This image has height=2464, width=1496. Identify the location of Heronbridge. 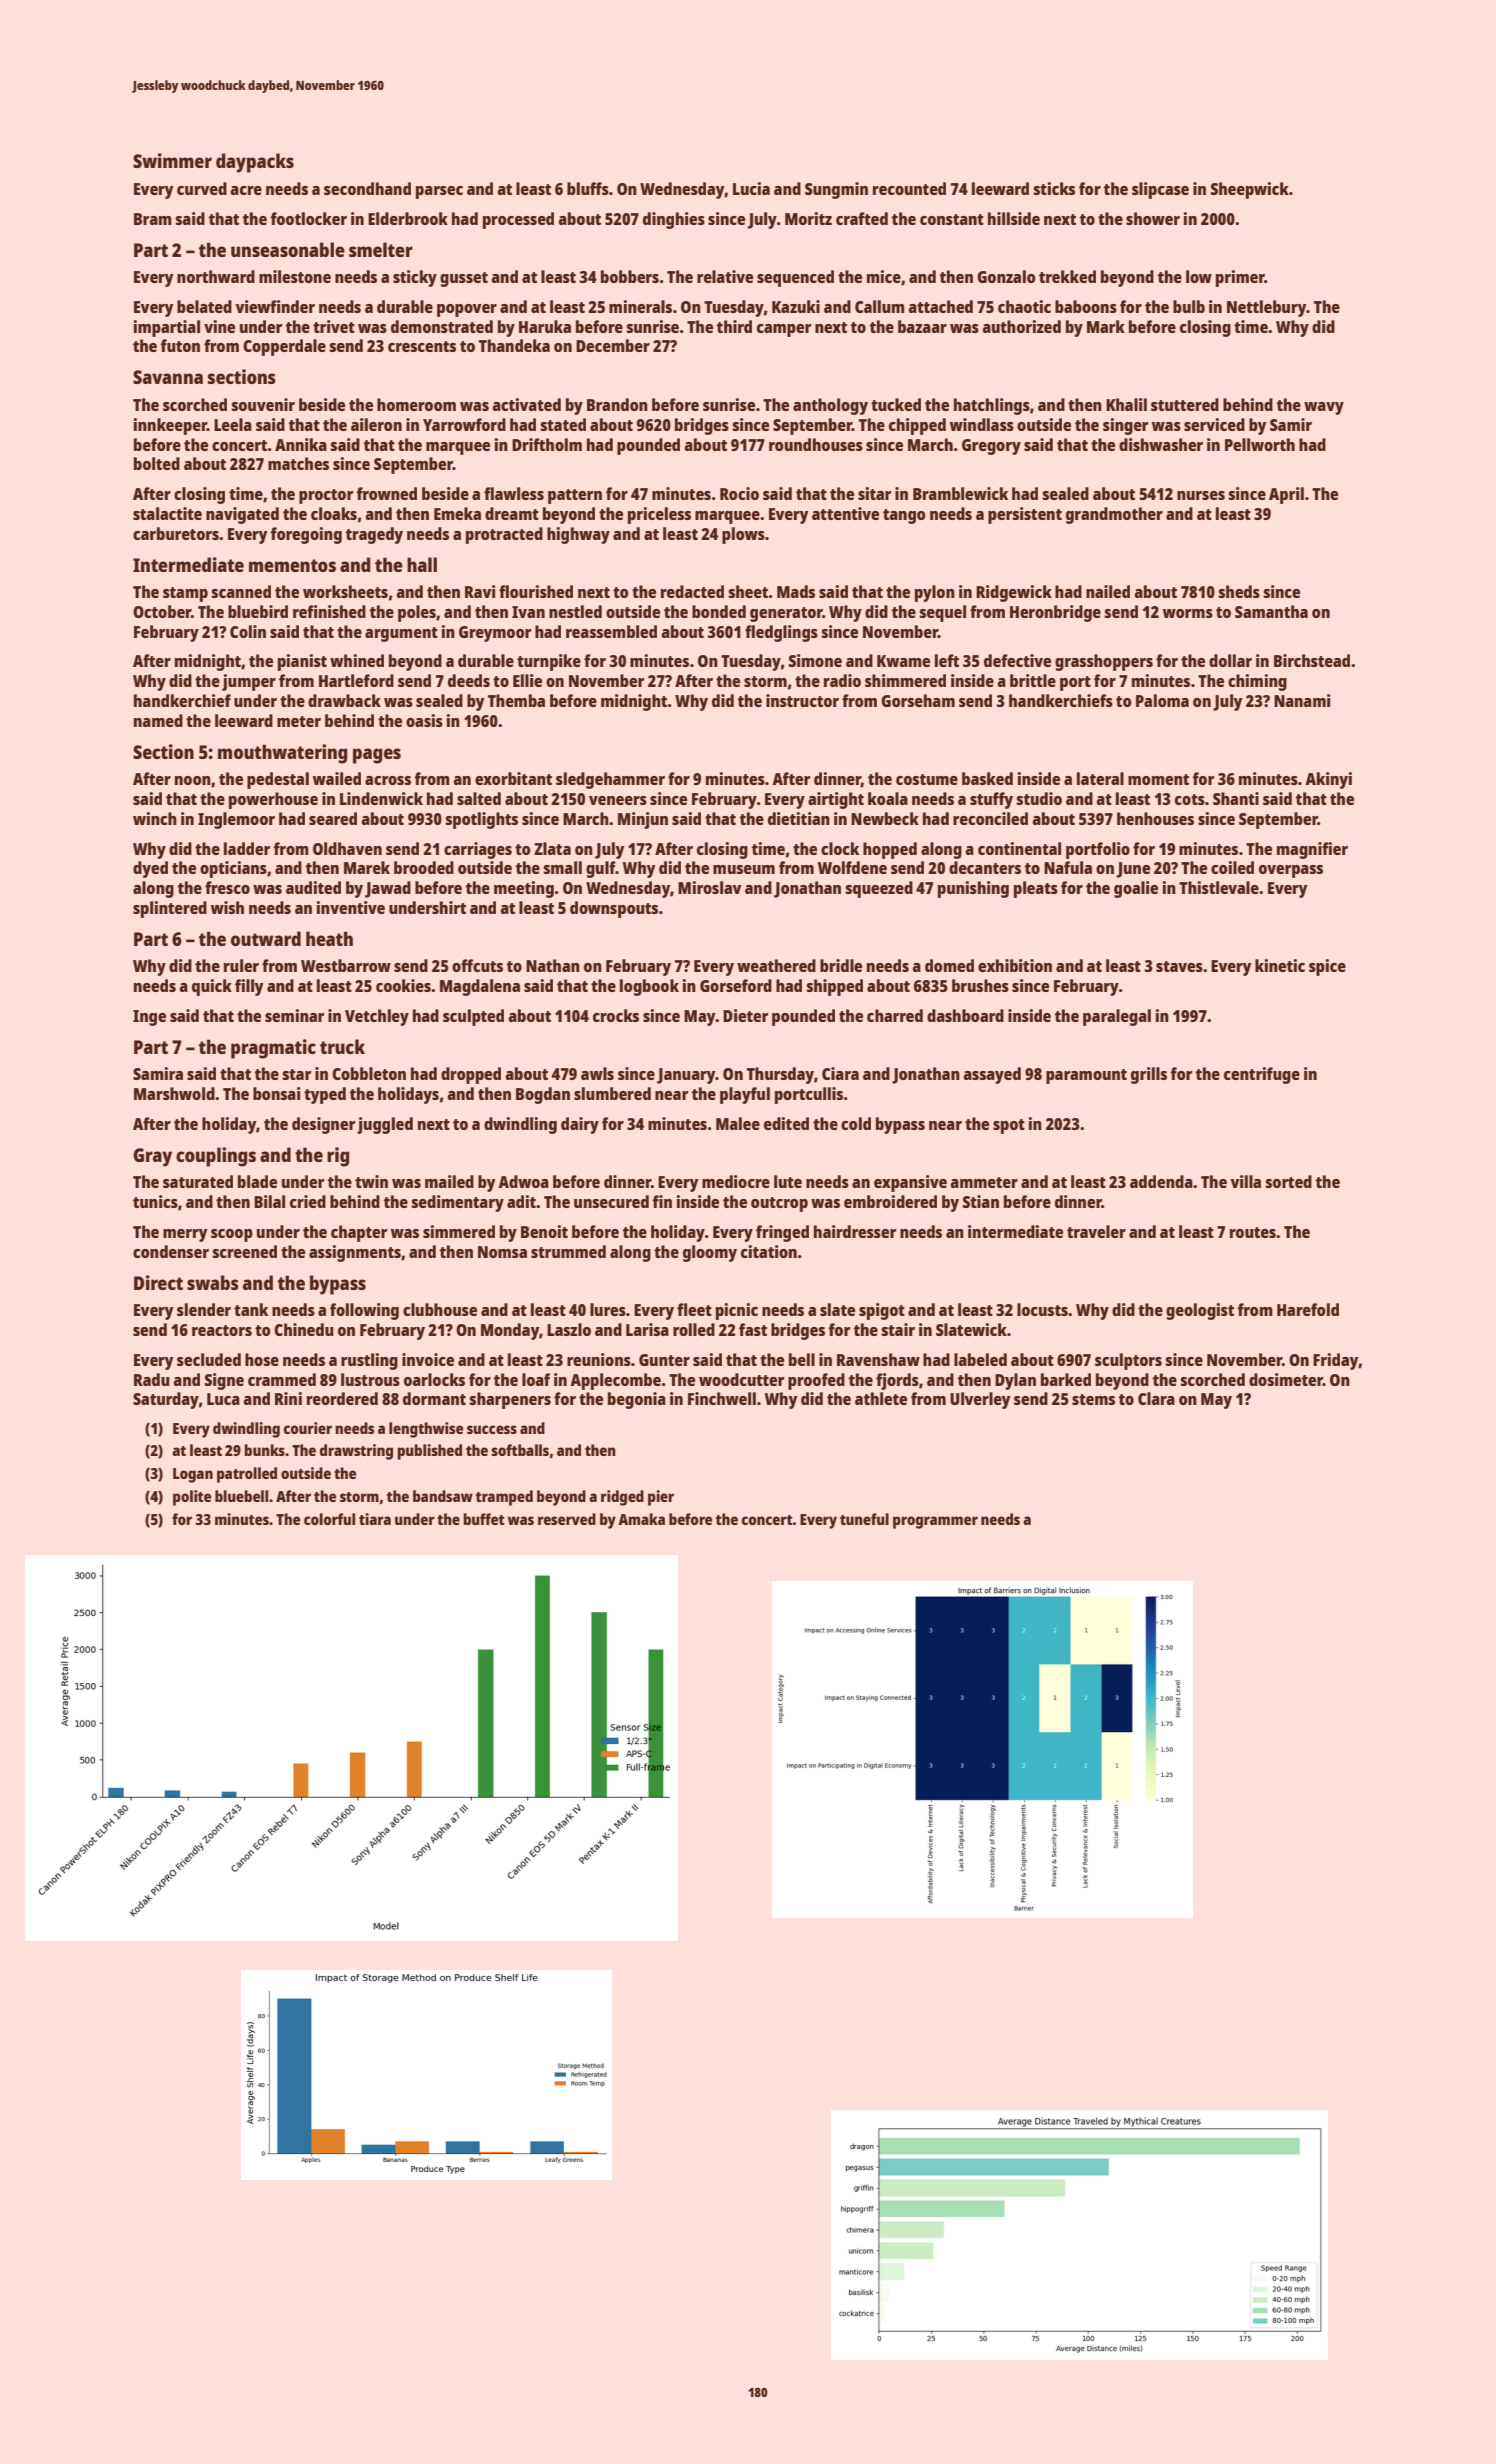
(1055, 613).
